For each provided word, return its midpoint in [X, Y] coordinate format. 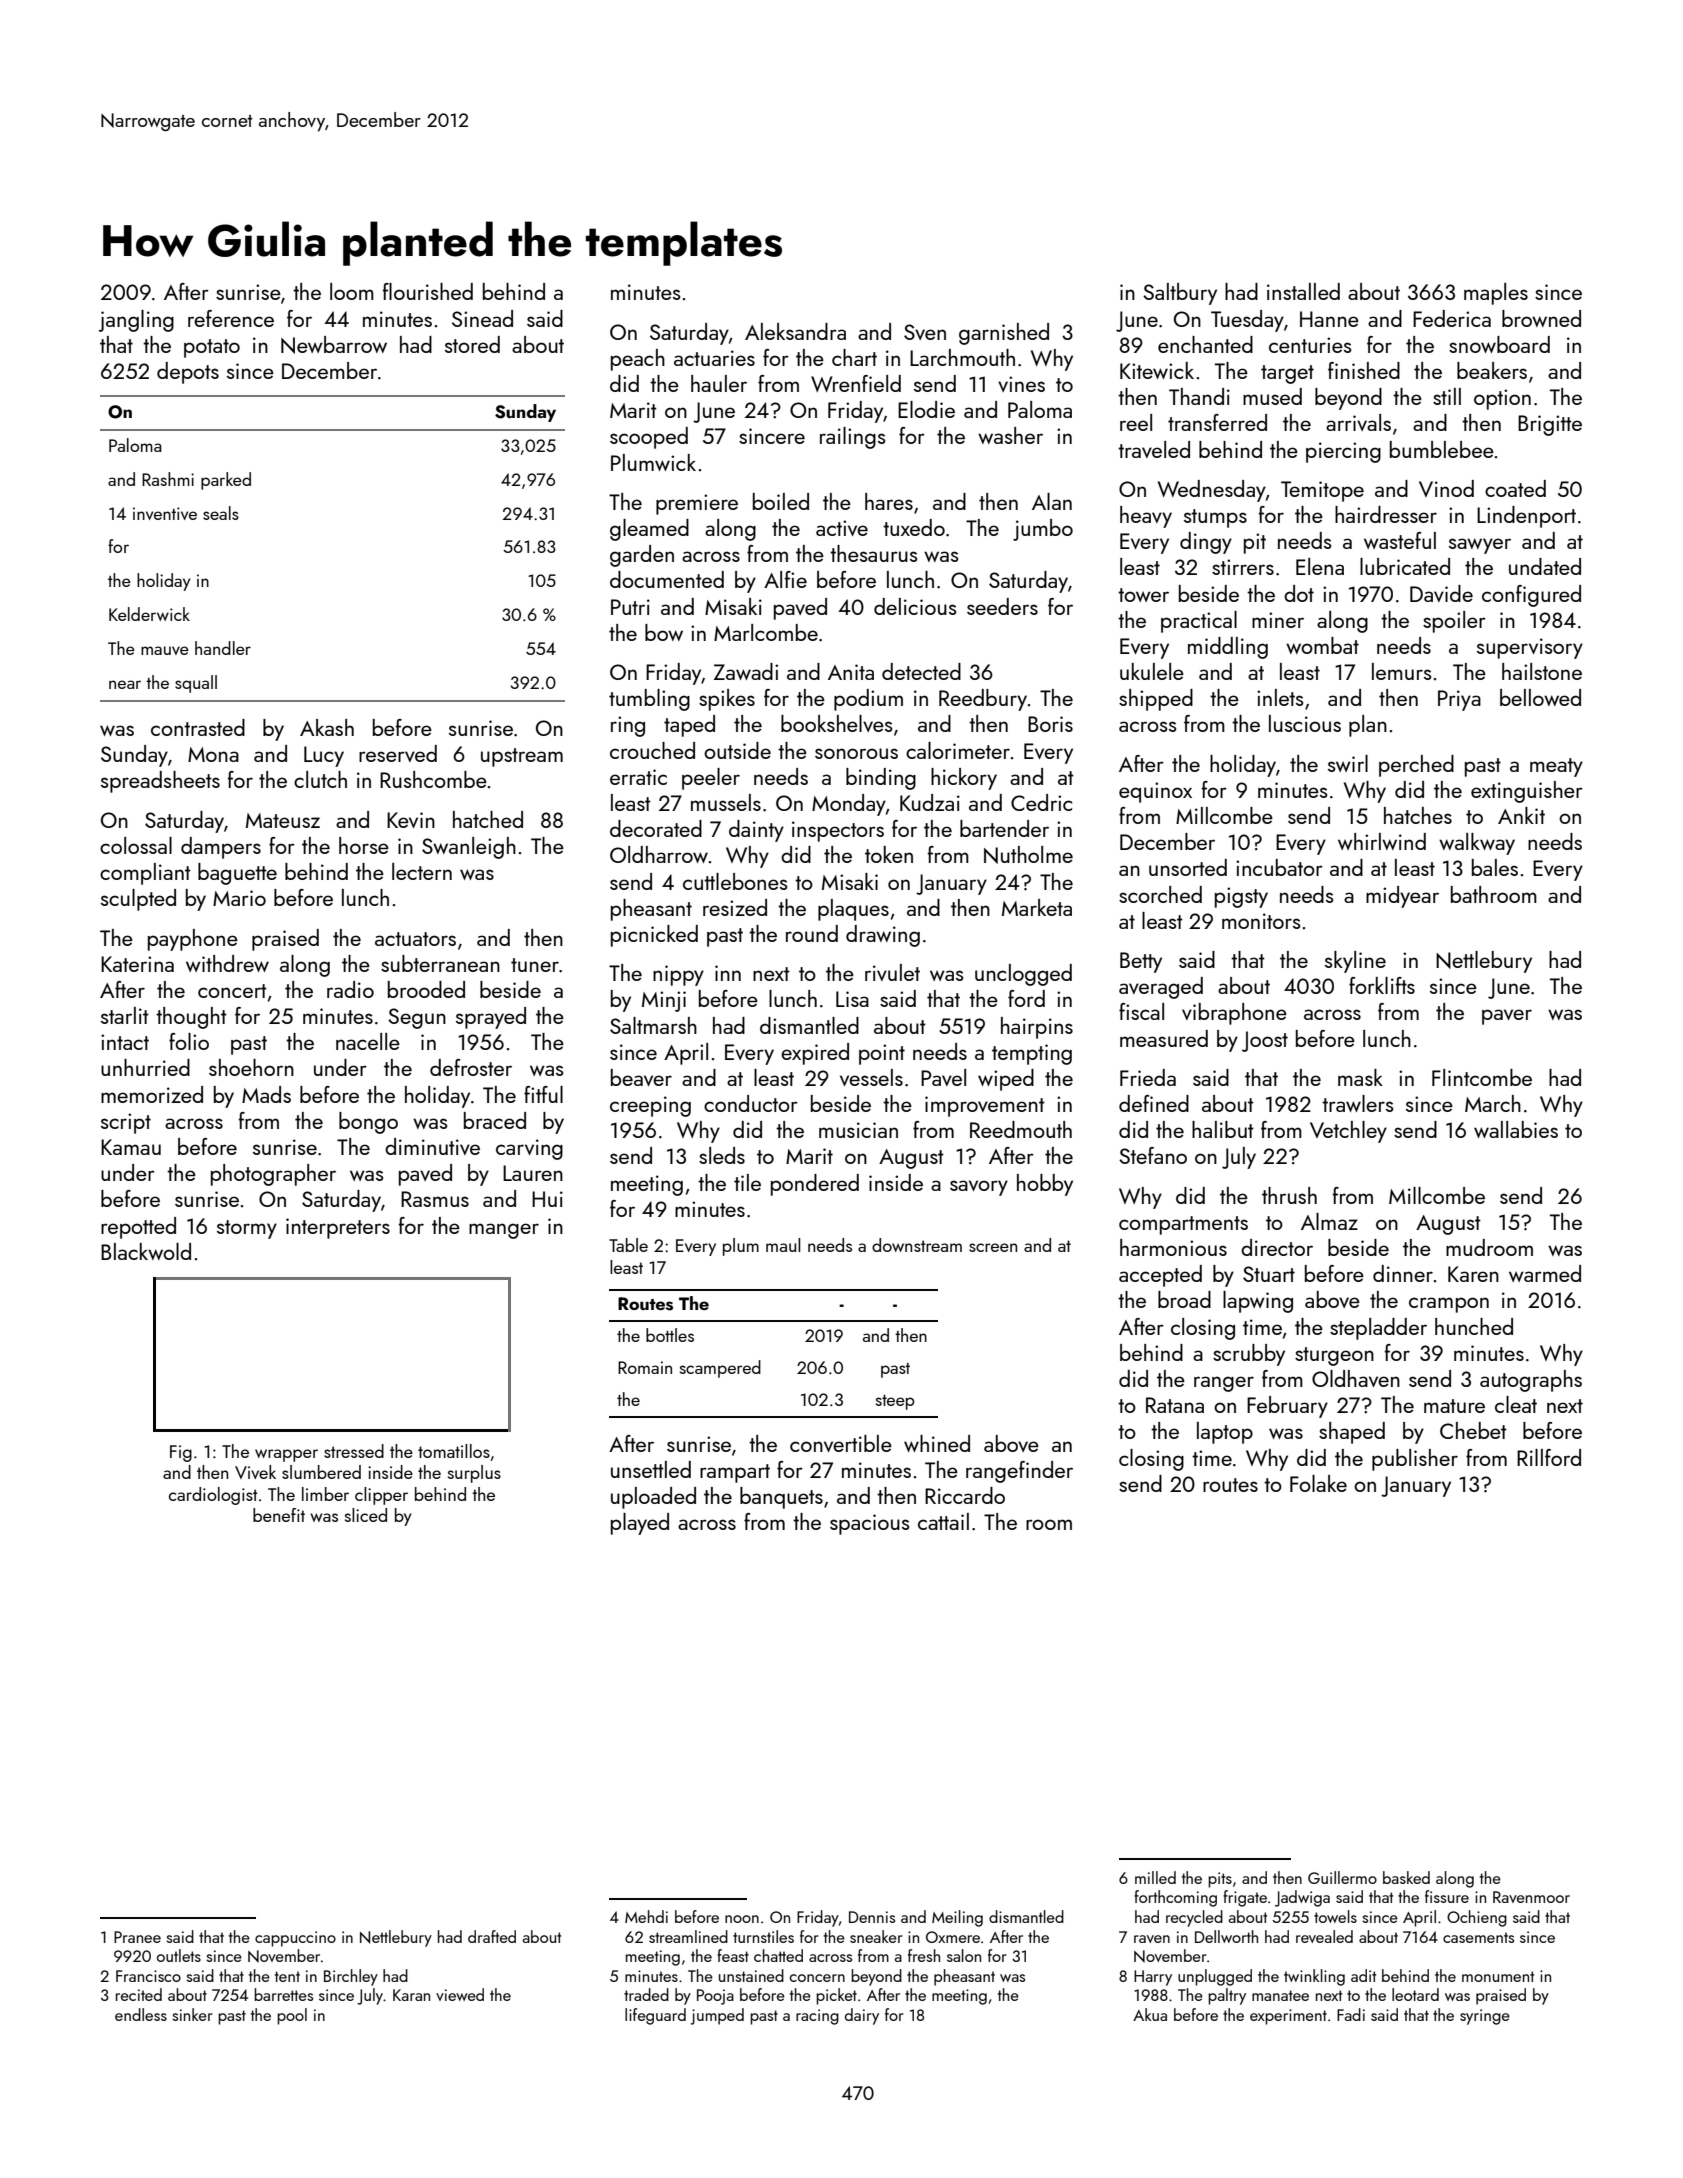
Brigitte [1550, 425]
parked [226, 481]
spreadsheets [160, 782]
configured [1531, 596]
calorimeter [958, 750]
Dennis [872, 1917]
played [640, 1524]
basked [1406, 1877]
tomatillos [454, 1451]
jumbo [1043, 530]
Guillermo [1342, 1877]
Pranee [137, 1937]
